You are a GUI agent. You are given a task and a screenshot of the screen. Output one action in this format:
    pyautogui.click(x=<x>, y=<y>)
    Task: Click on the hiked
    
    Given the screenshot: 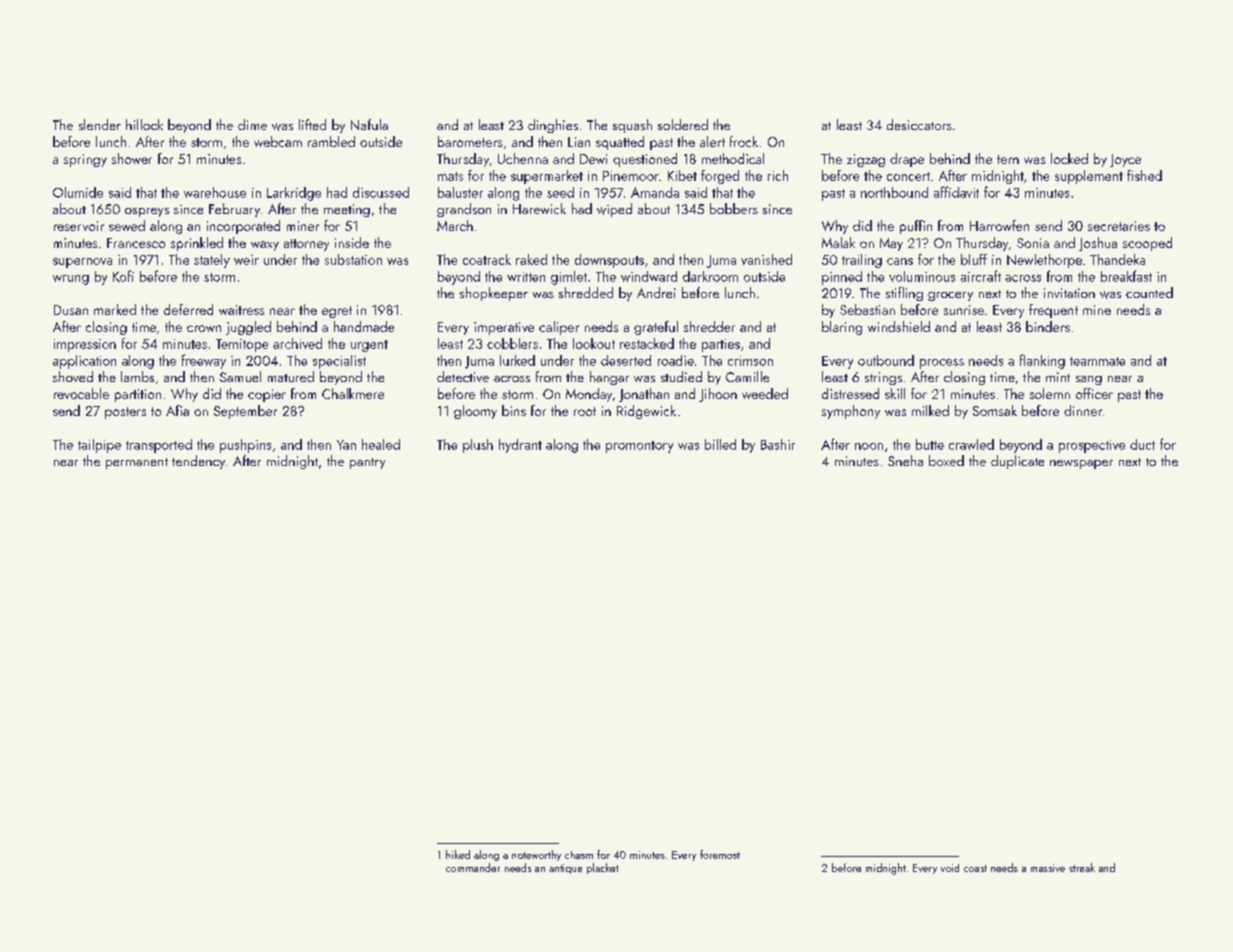 What is the action you would take?
    pyautogui.click(x=458, y=854)
